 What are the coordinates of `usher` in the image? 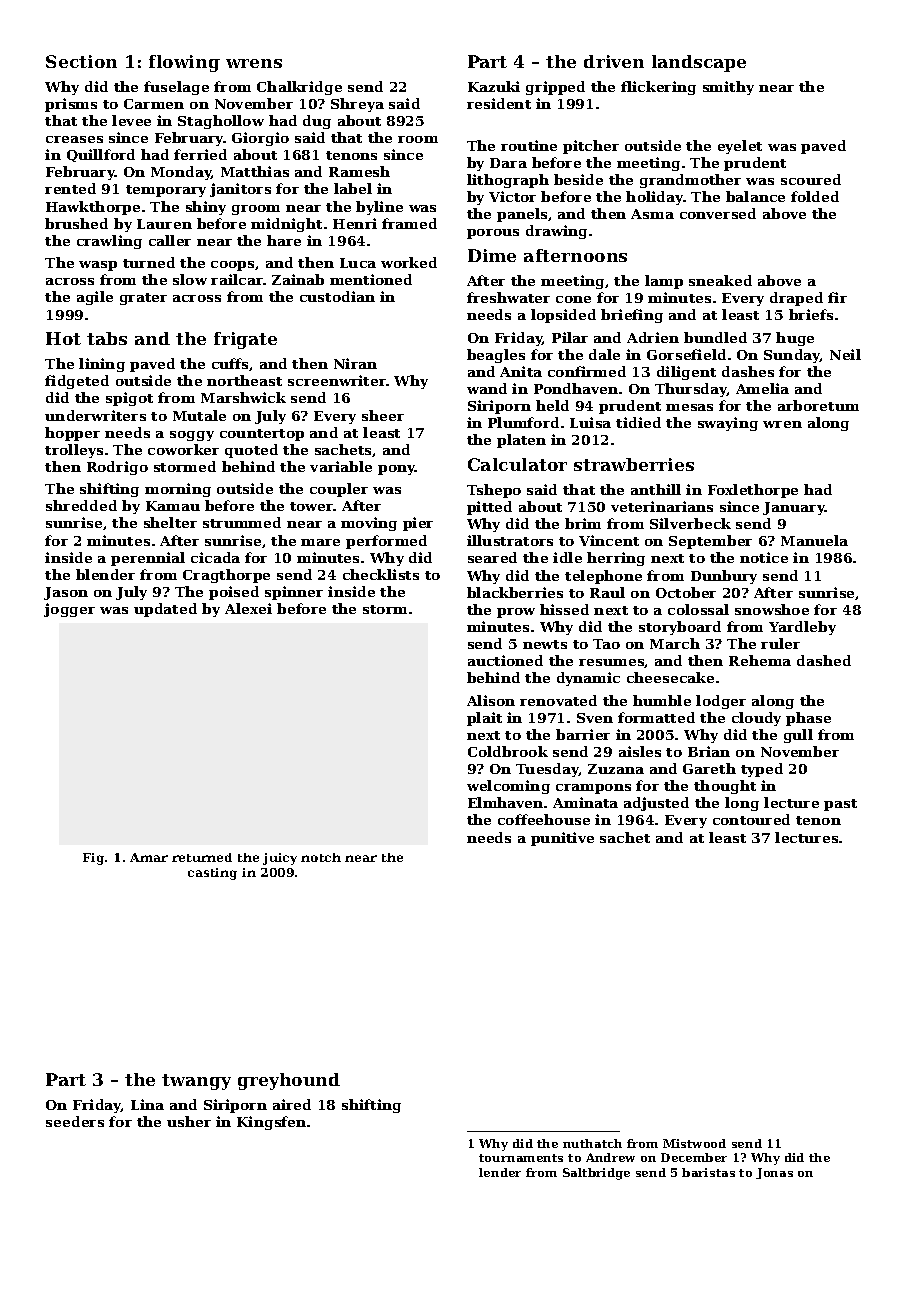 It's located at (189, 1121).
